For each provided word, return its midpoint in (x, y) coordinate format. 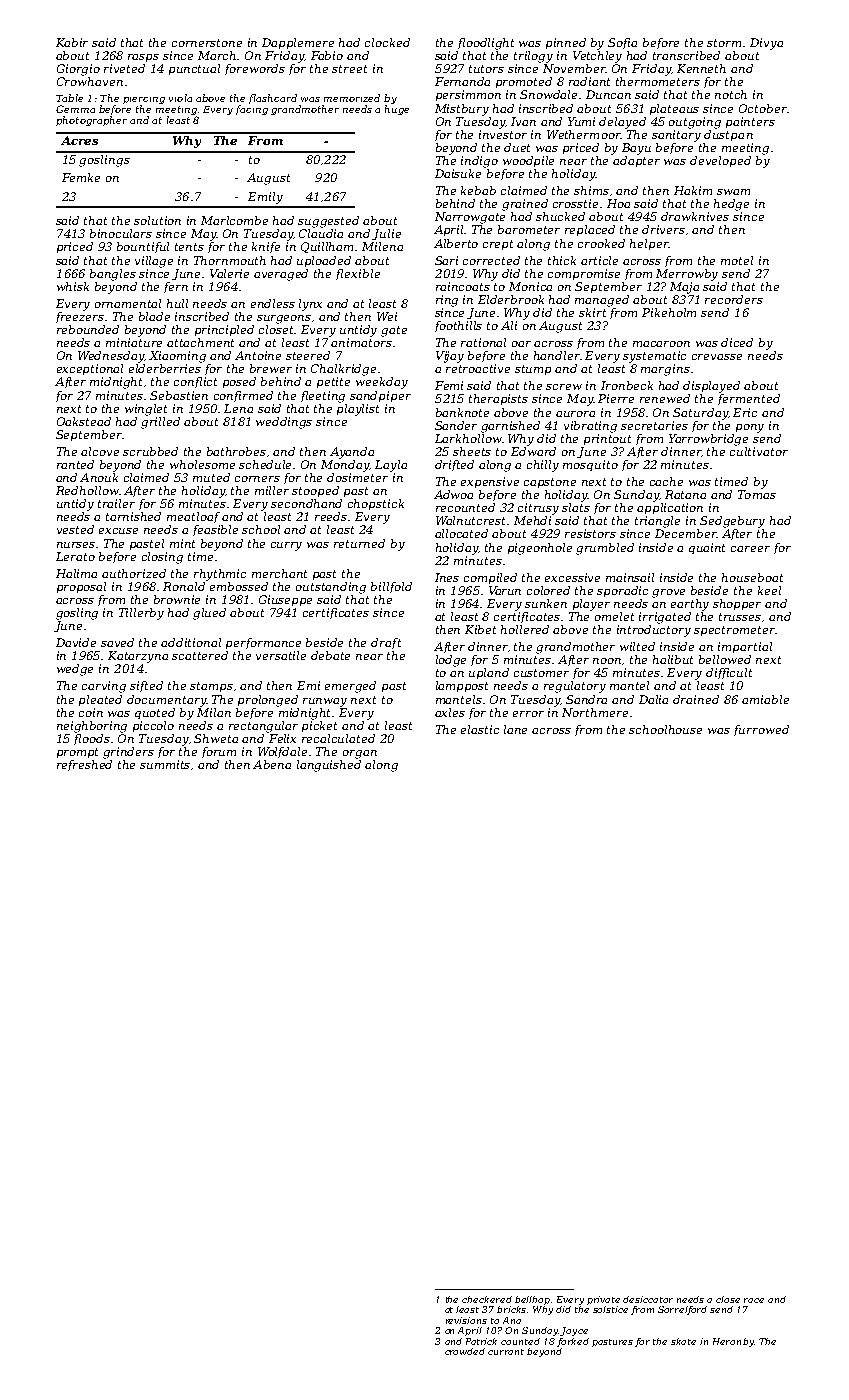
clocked (387, 42)
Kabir (72, 42)
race (754, 1300)
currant (506, 1352)
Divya (766, 44)
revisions (466, 1320)
